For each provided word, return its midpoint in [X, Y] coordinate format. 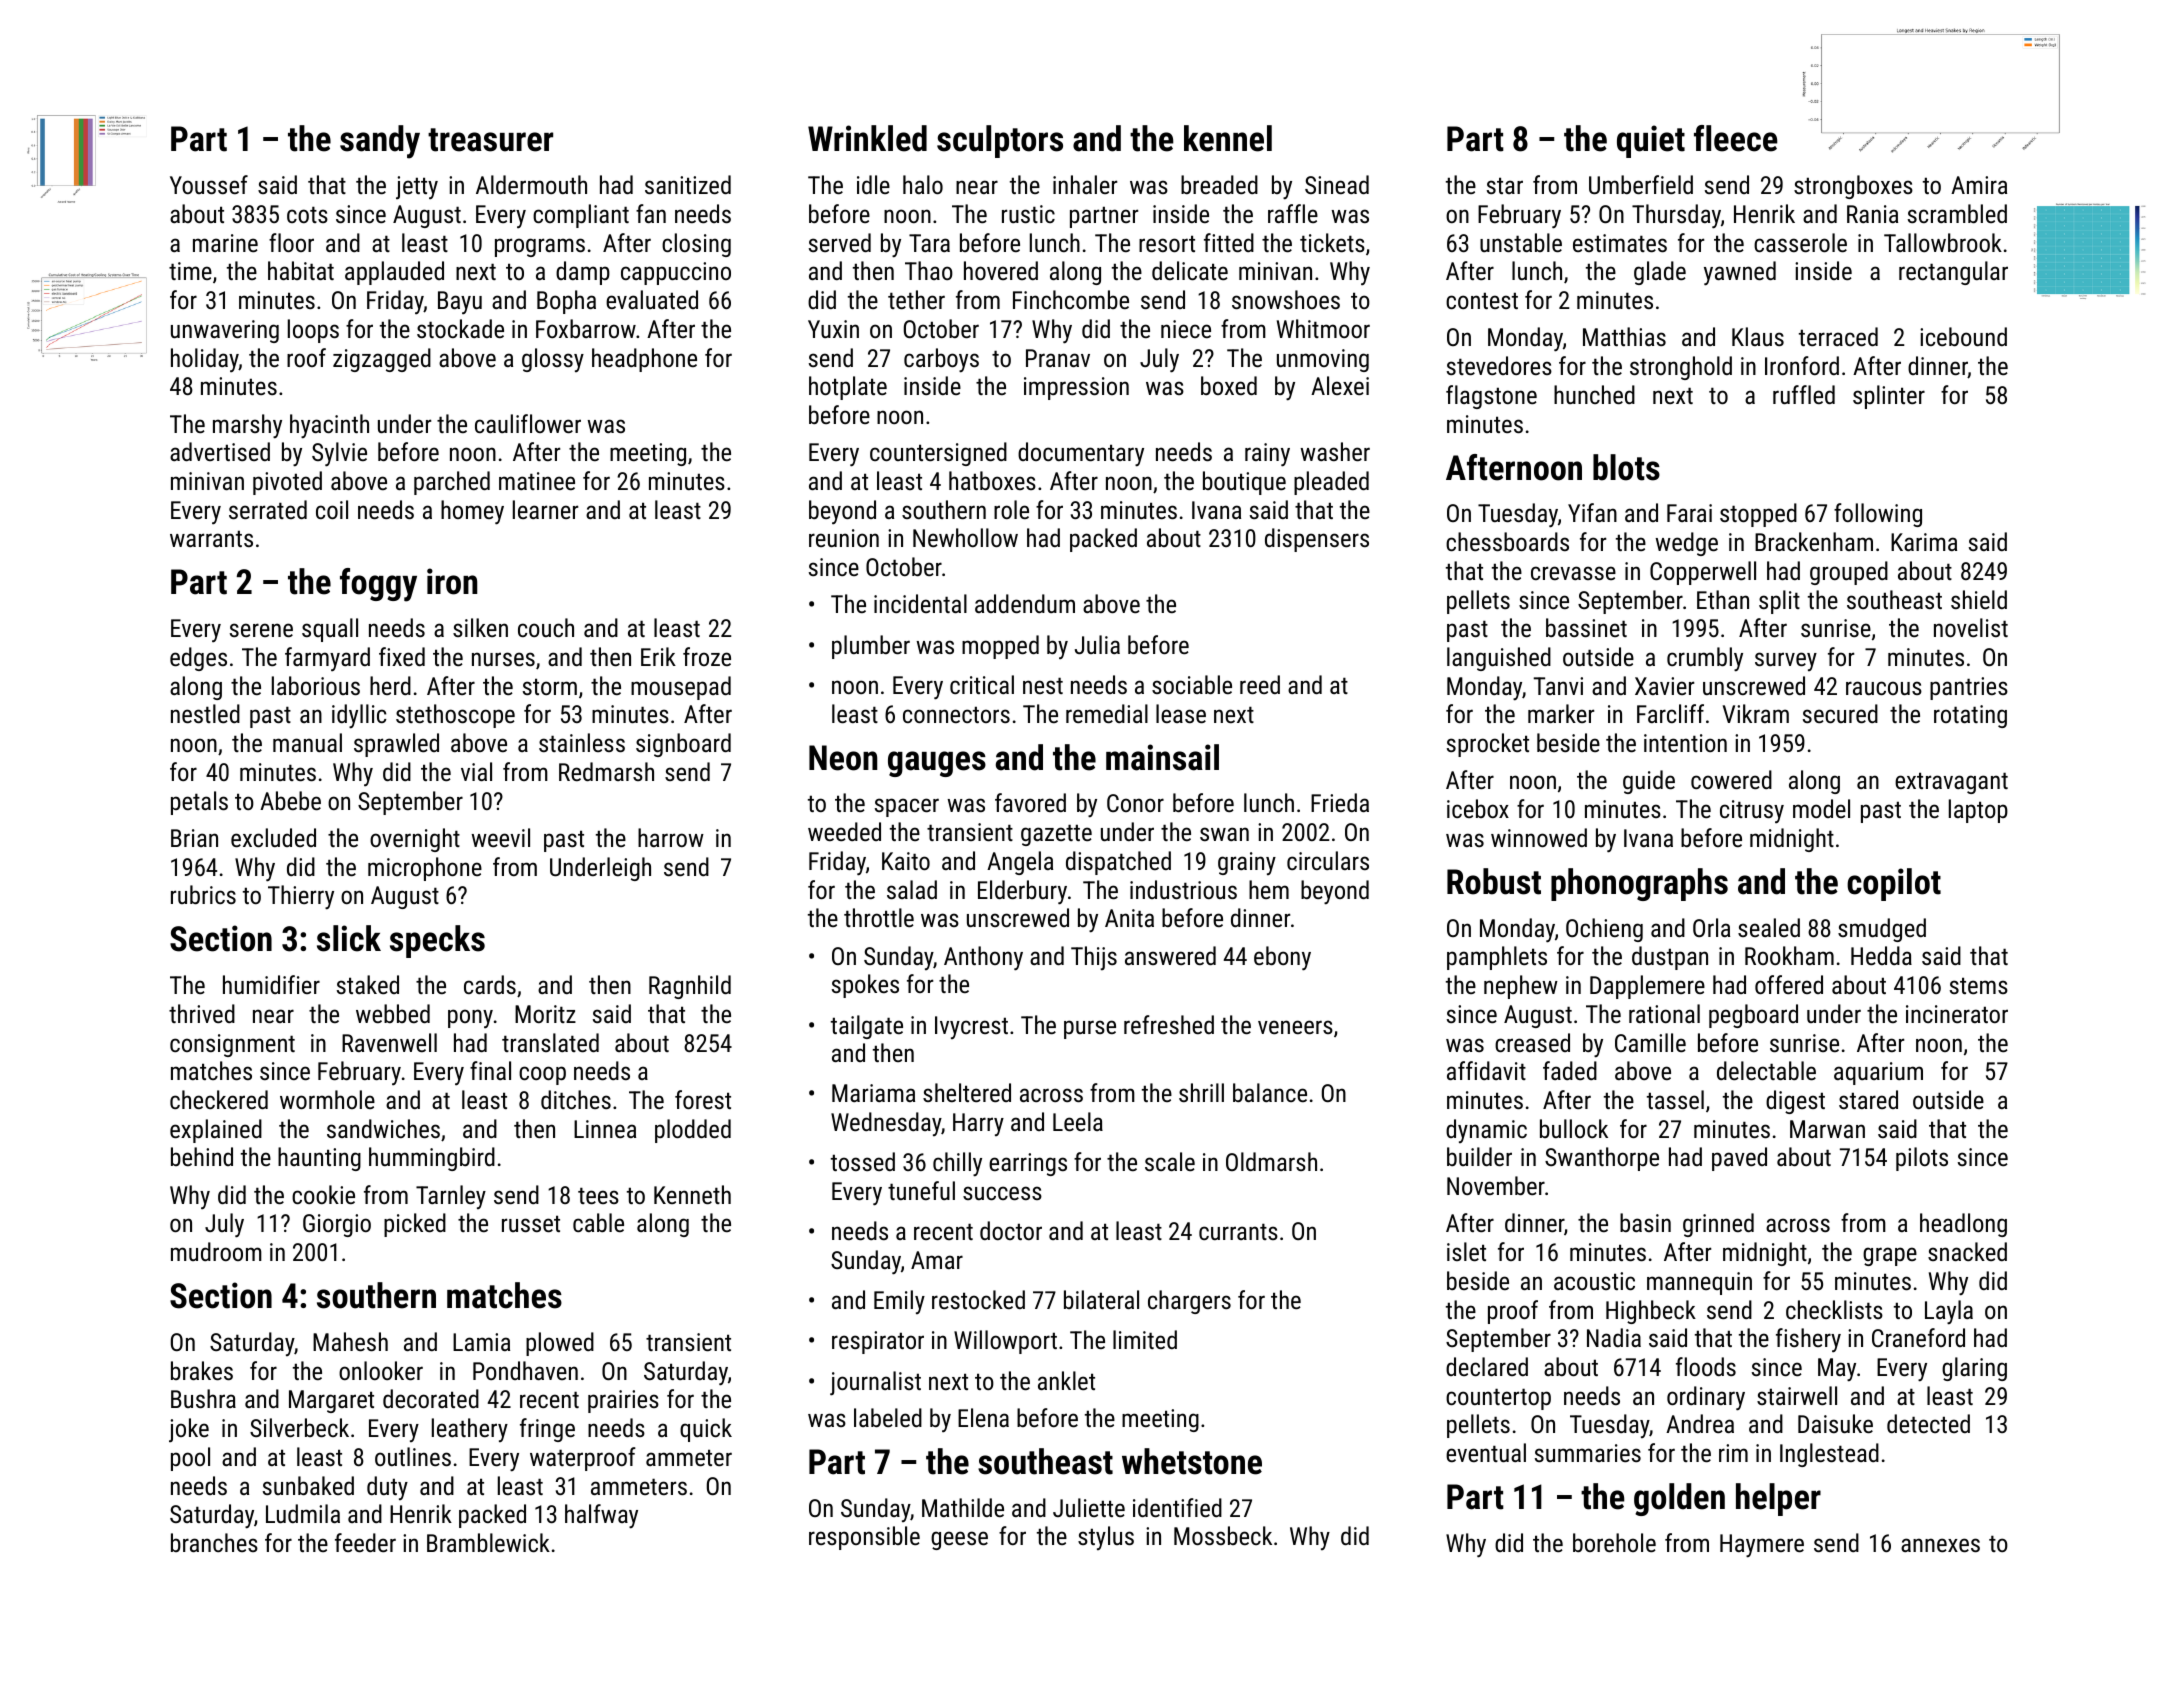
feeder [365, 1542]
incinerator [1957, 1014]
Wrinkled [867, 138]
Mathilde [963, 1507]
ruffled [1804, 394]
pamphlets [1497, 958]
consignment [232, 1045]
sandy [380, 142]
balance [1270, 1092]
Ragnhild [690, 987]
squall [330, 630]
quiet [1651, 141]
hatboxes [992, 480]
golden [1679, 1499]
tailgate [867, 1027]
